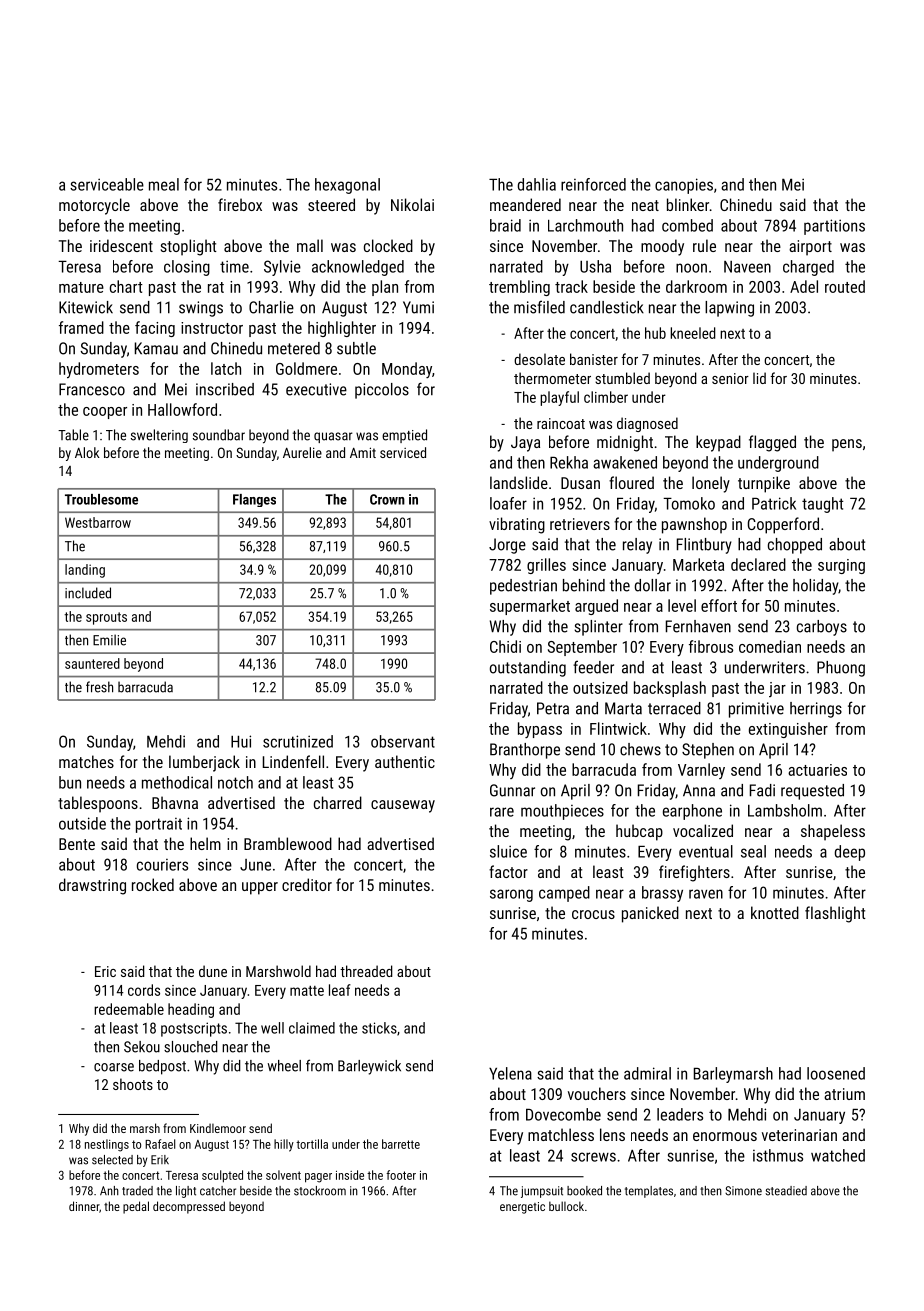 This page has width=924, height=1311. I want to click on portrait, so click(159, 825).
